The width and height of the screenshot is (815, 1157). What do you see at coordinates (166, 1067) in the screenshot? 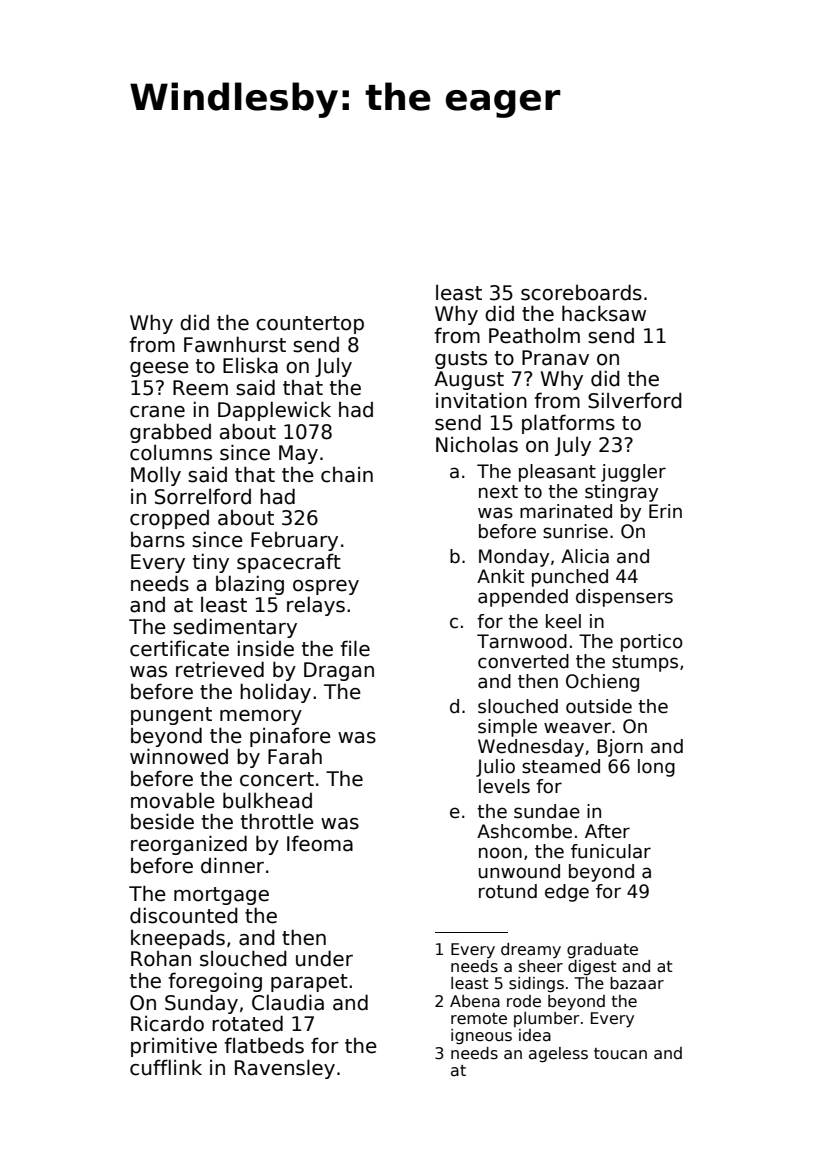
I see `cufflink` at bounding box center [166, 1067].
